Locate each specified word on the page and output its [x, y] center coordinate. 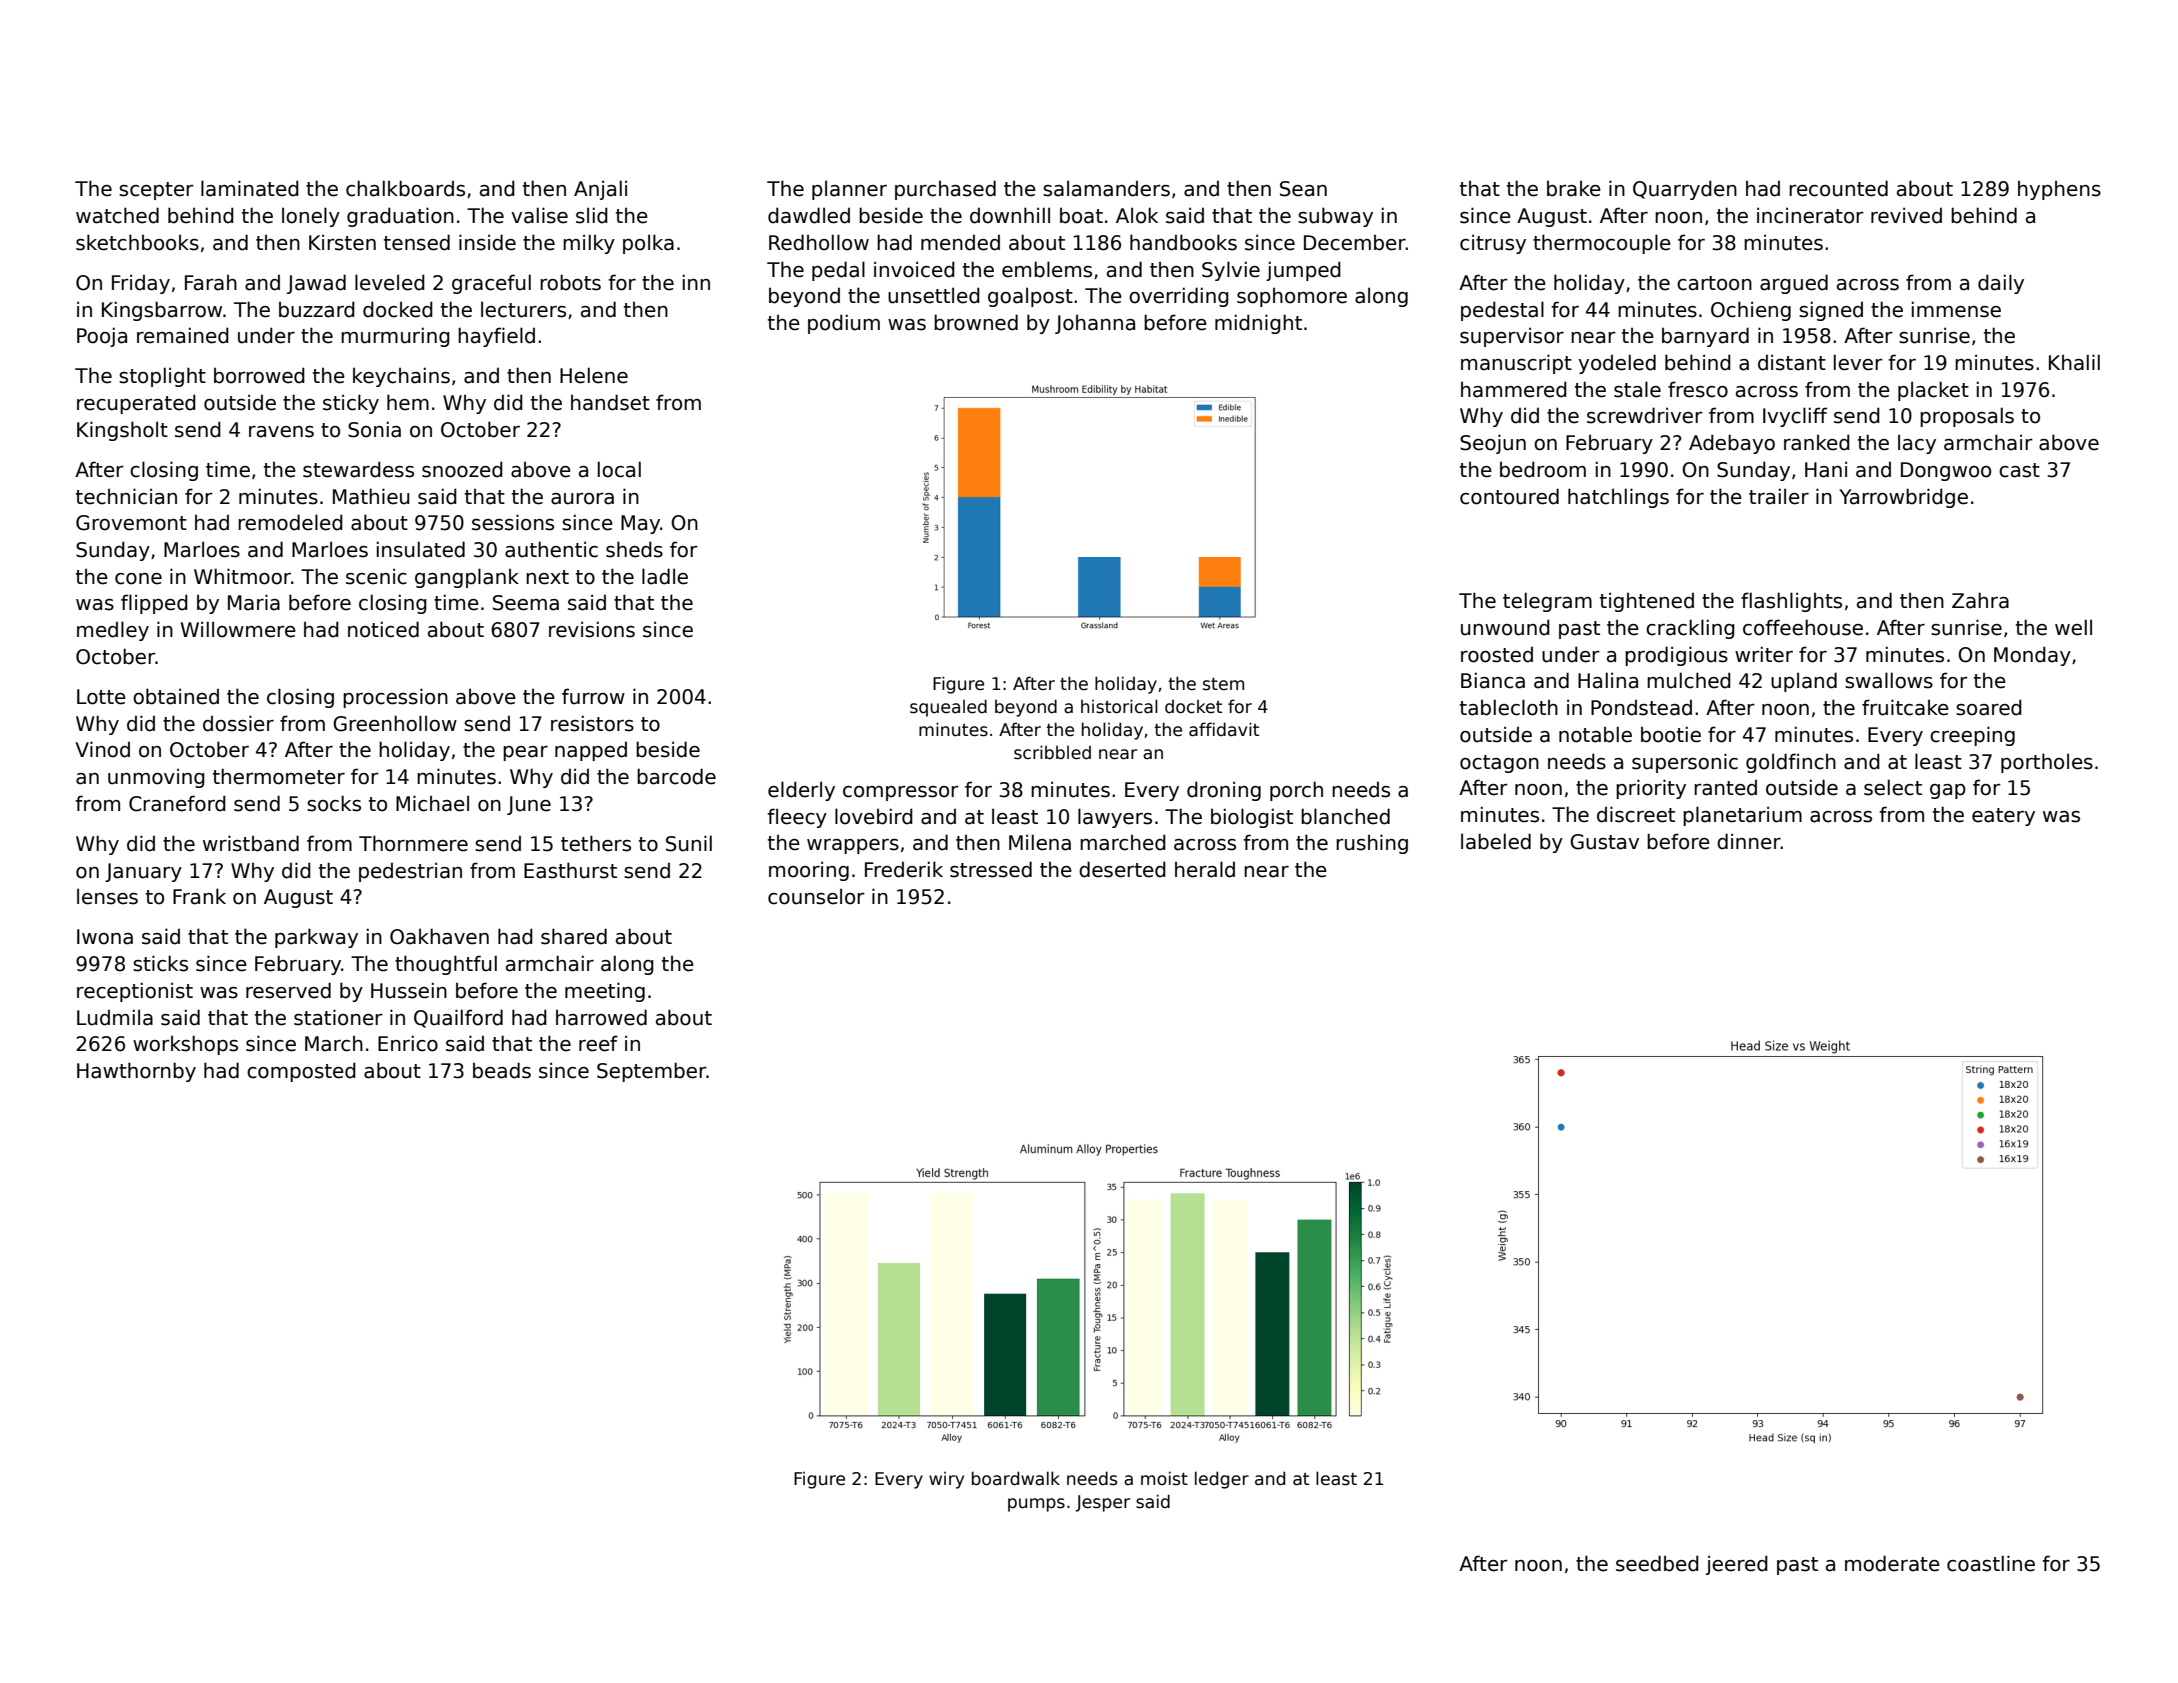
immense [1956, 309]
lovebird [874, 816]
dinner [1749, 841]
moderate [1892, 1563]
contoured [1509, 496]
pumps [1036, 1505]
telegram [1547, 602]
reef [598, 1043]
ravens [281, 432]
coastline [1991, 1563]
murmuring [395, 337]
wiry [946, 1480]
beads [502, 1070]
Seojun [1493, 444]
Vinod [102, 749]
